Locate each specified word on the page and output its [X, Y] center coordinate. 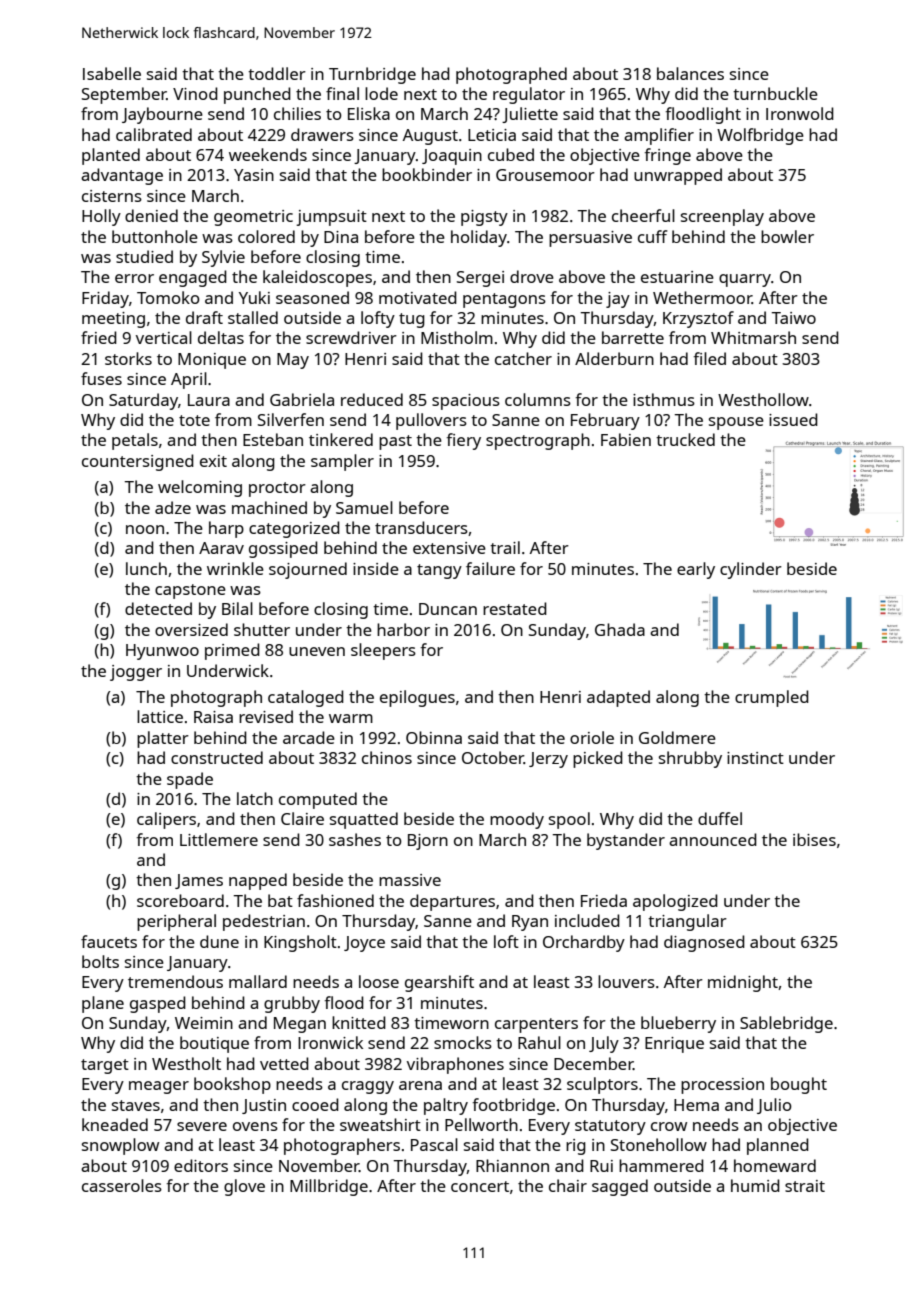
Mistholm [457, 337]
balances [690, 73]
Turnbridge [372, 75]
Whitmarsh [753, 337]
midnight [743, 983]
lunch [146, 568]
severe [202, 1126]
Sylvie [223, 258]
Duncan [448, 609]
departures [452, 902]
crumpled [772, 698]
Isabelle [112, 73]
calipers [166, 820]
